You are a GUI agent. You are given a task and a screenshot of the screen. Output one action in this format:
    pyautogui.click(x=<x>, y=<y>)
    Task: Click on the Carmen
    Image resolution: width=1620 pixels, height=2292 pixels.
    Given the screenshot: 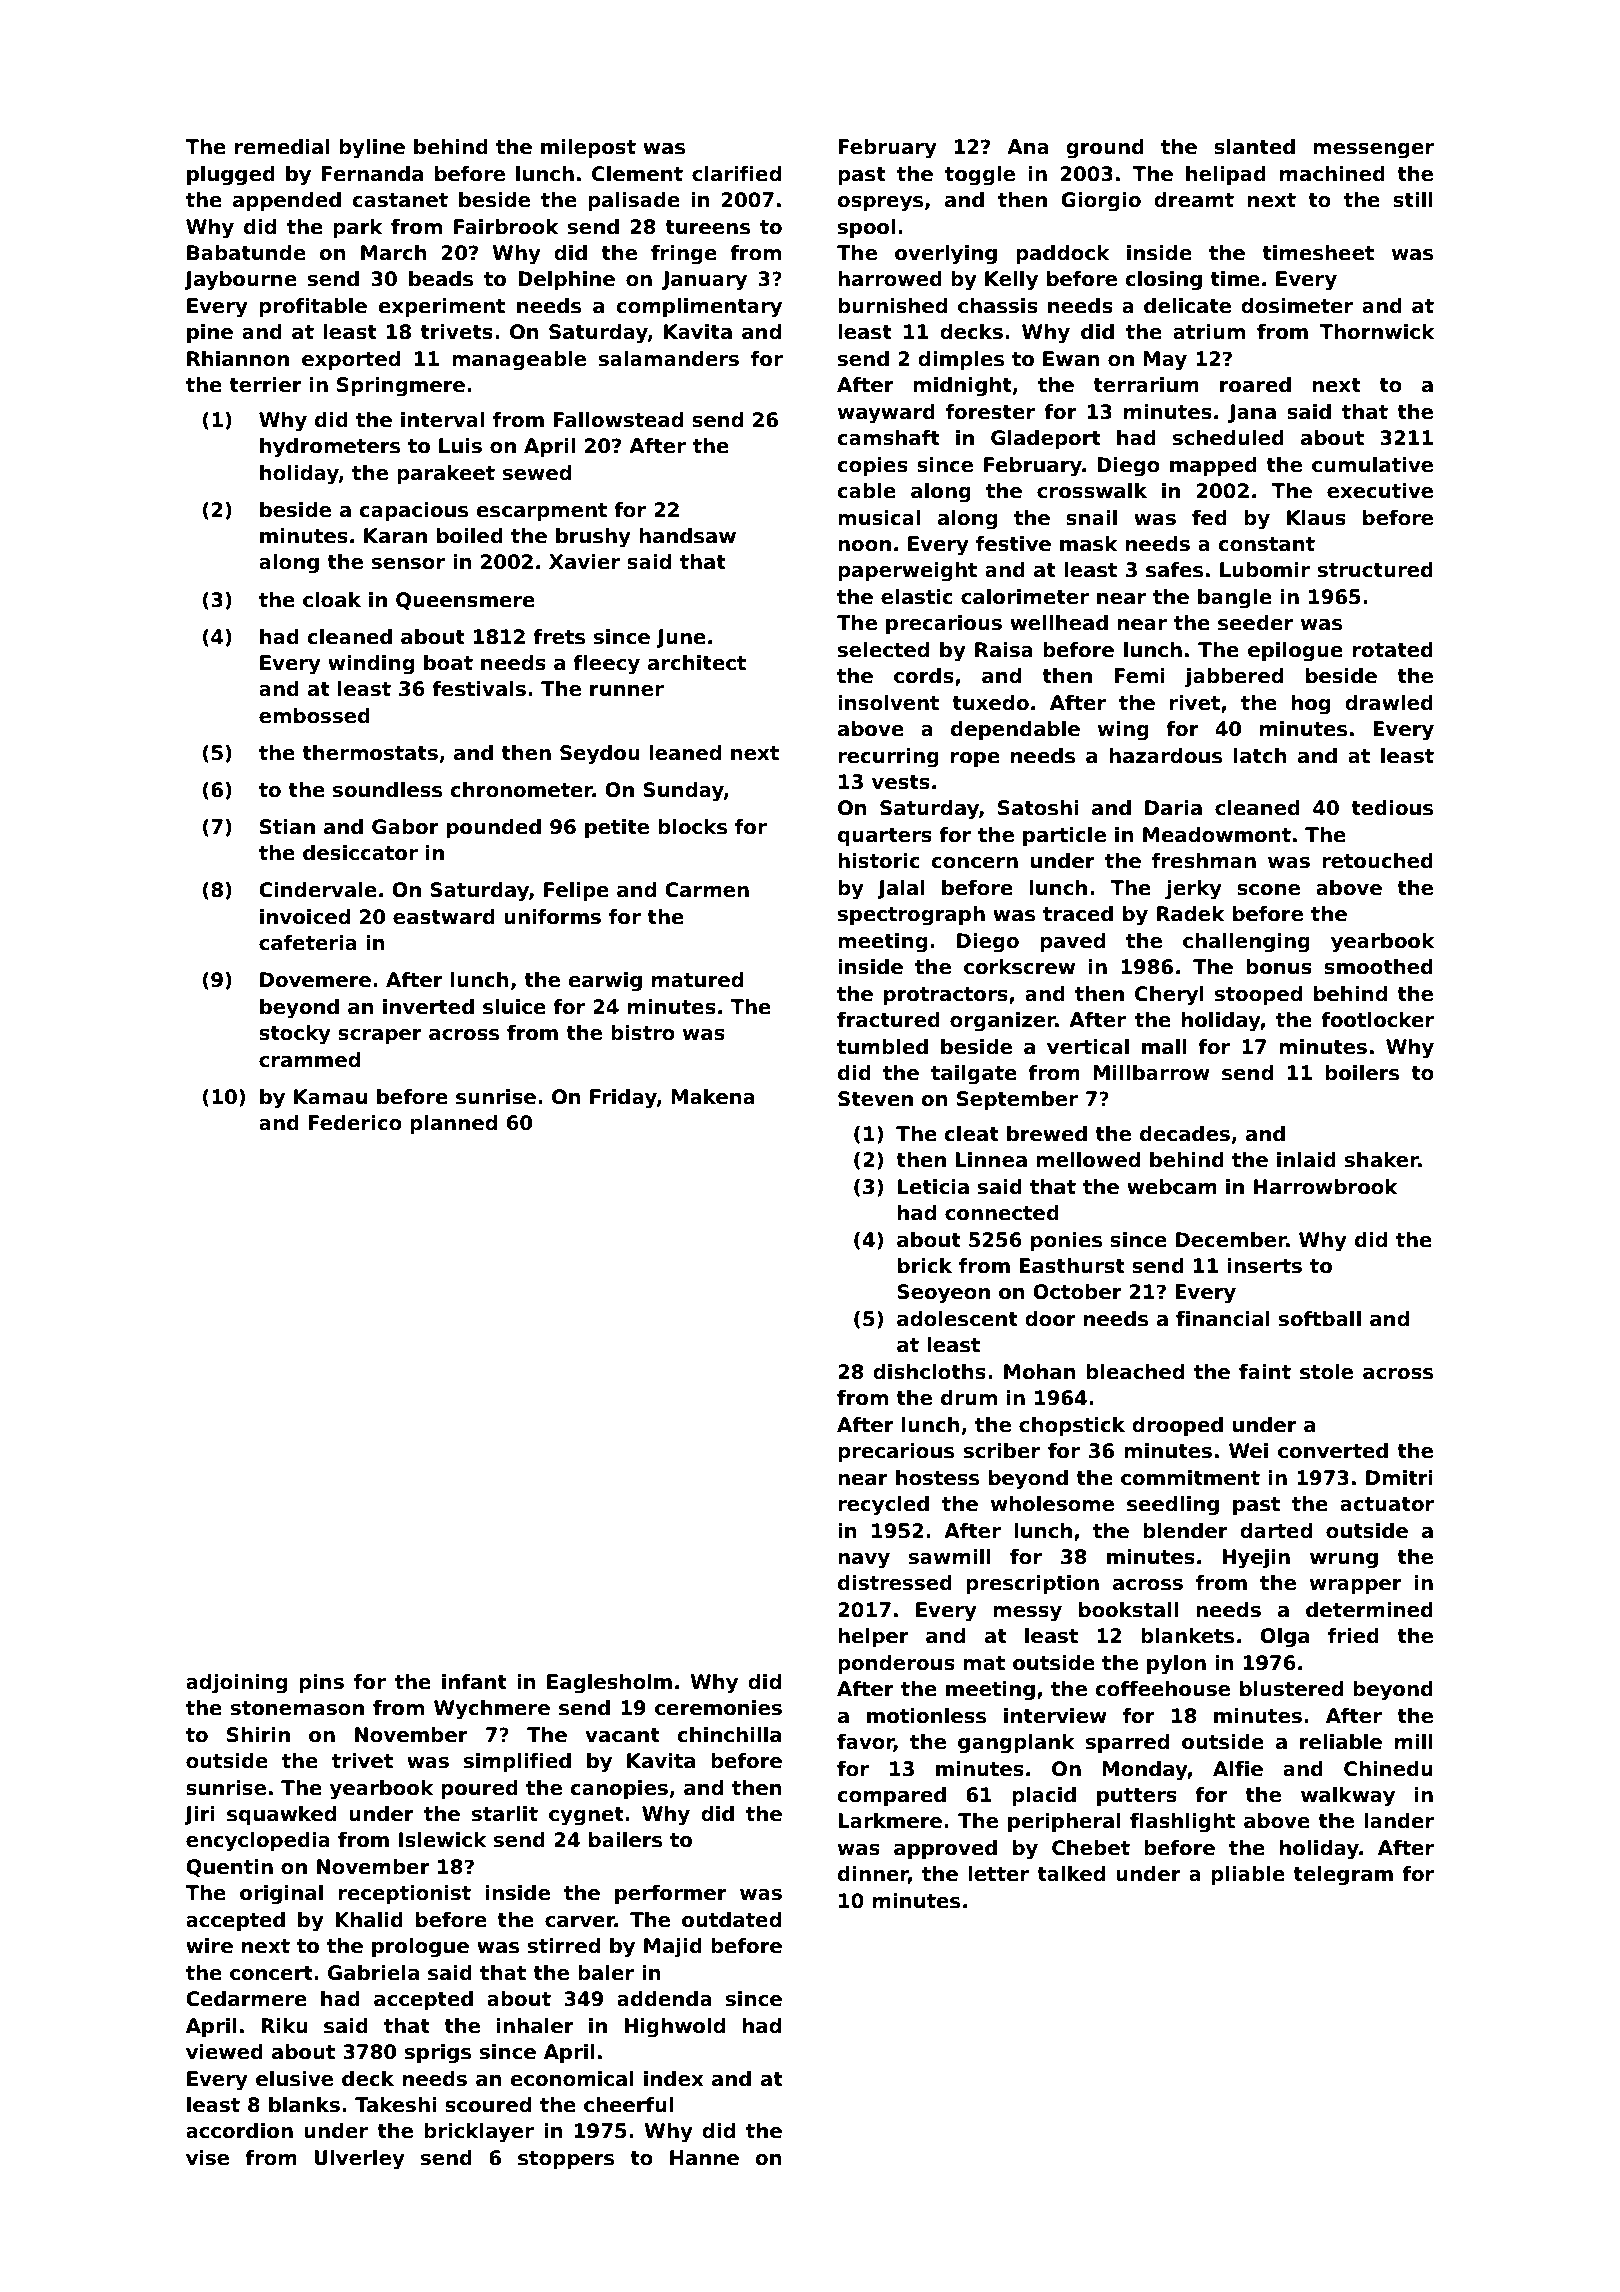 What is the action you would take?
    pyautogui.click(x=707, y=890)
